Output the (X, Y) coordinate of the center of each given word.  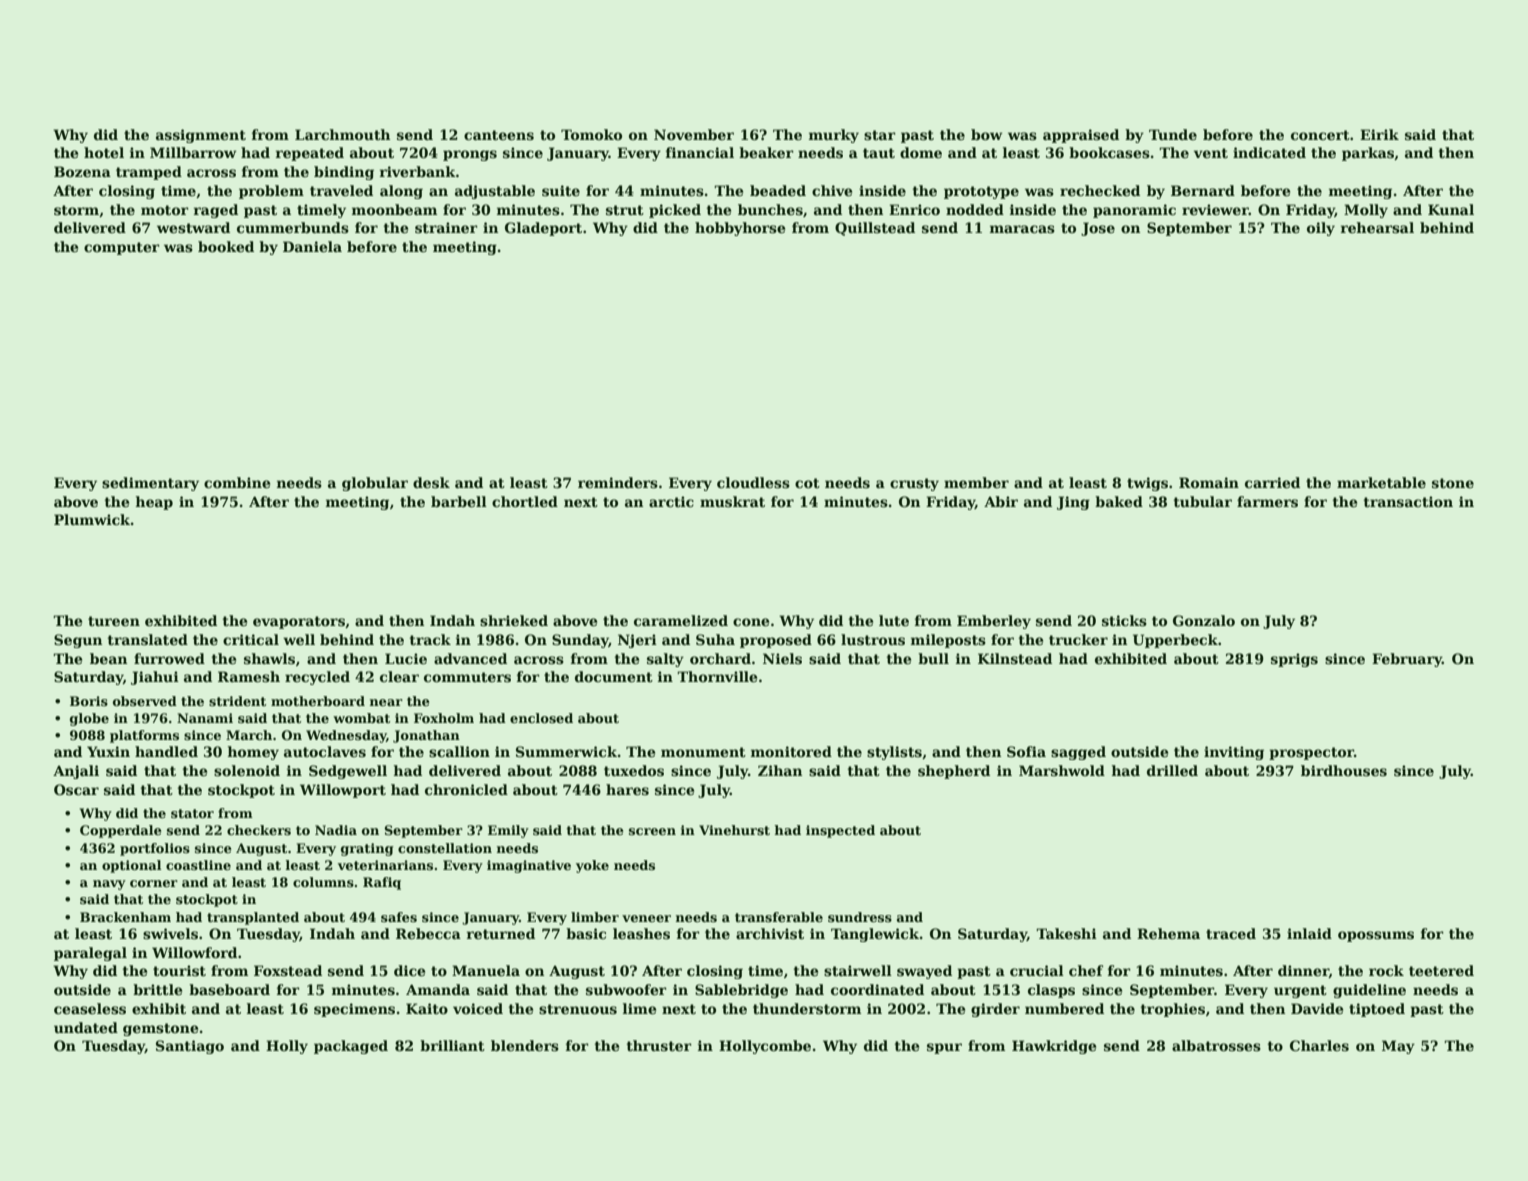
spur (944, 1048)
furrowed (169, 658)
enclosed (541, 718)
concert (1320, 135)
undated (86, 1027)
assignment (201, 136)
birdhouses (1344, 770)
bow (987, 134)
